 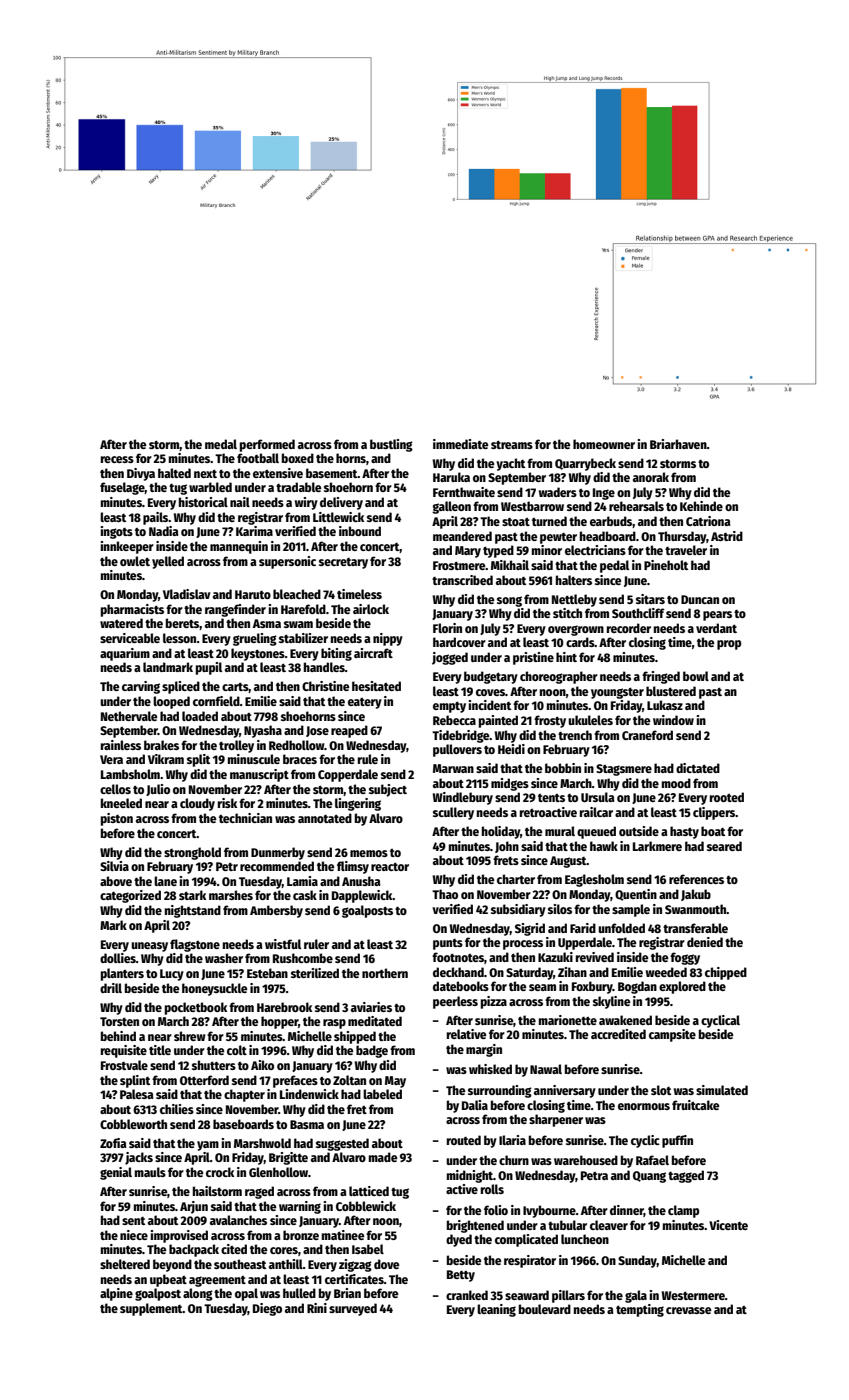 What do you see at coordinates (673, 720) in the screenshot?
I see `window` at bounding box center [673, 720].
